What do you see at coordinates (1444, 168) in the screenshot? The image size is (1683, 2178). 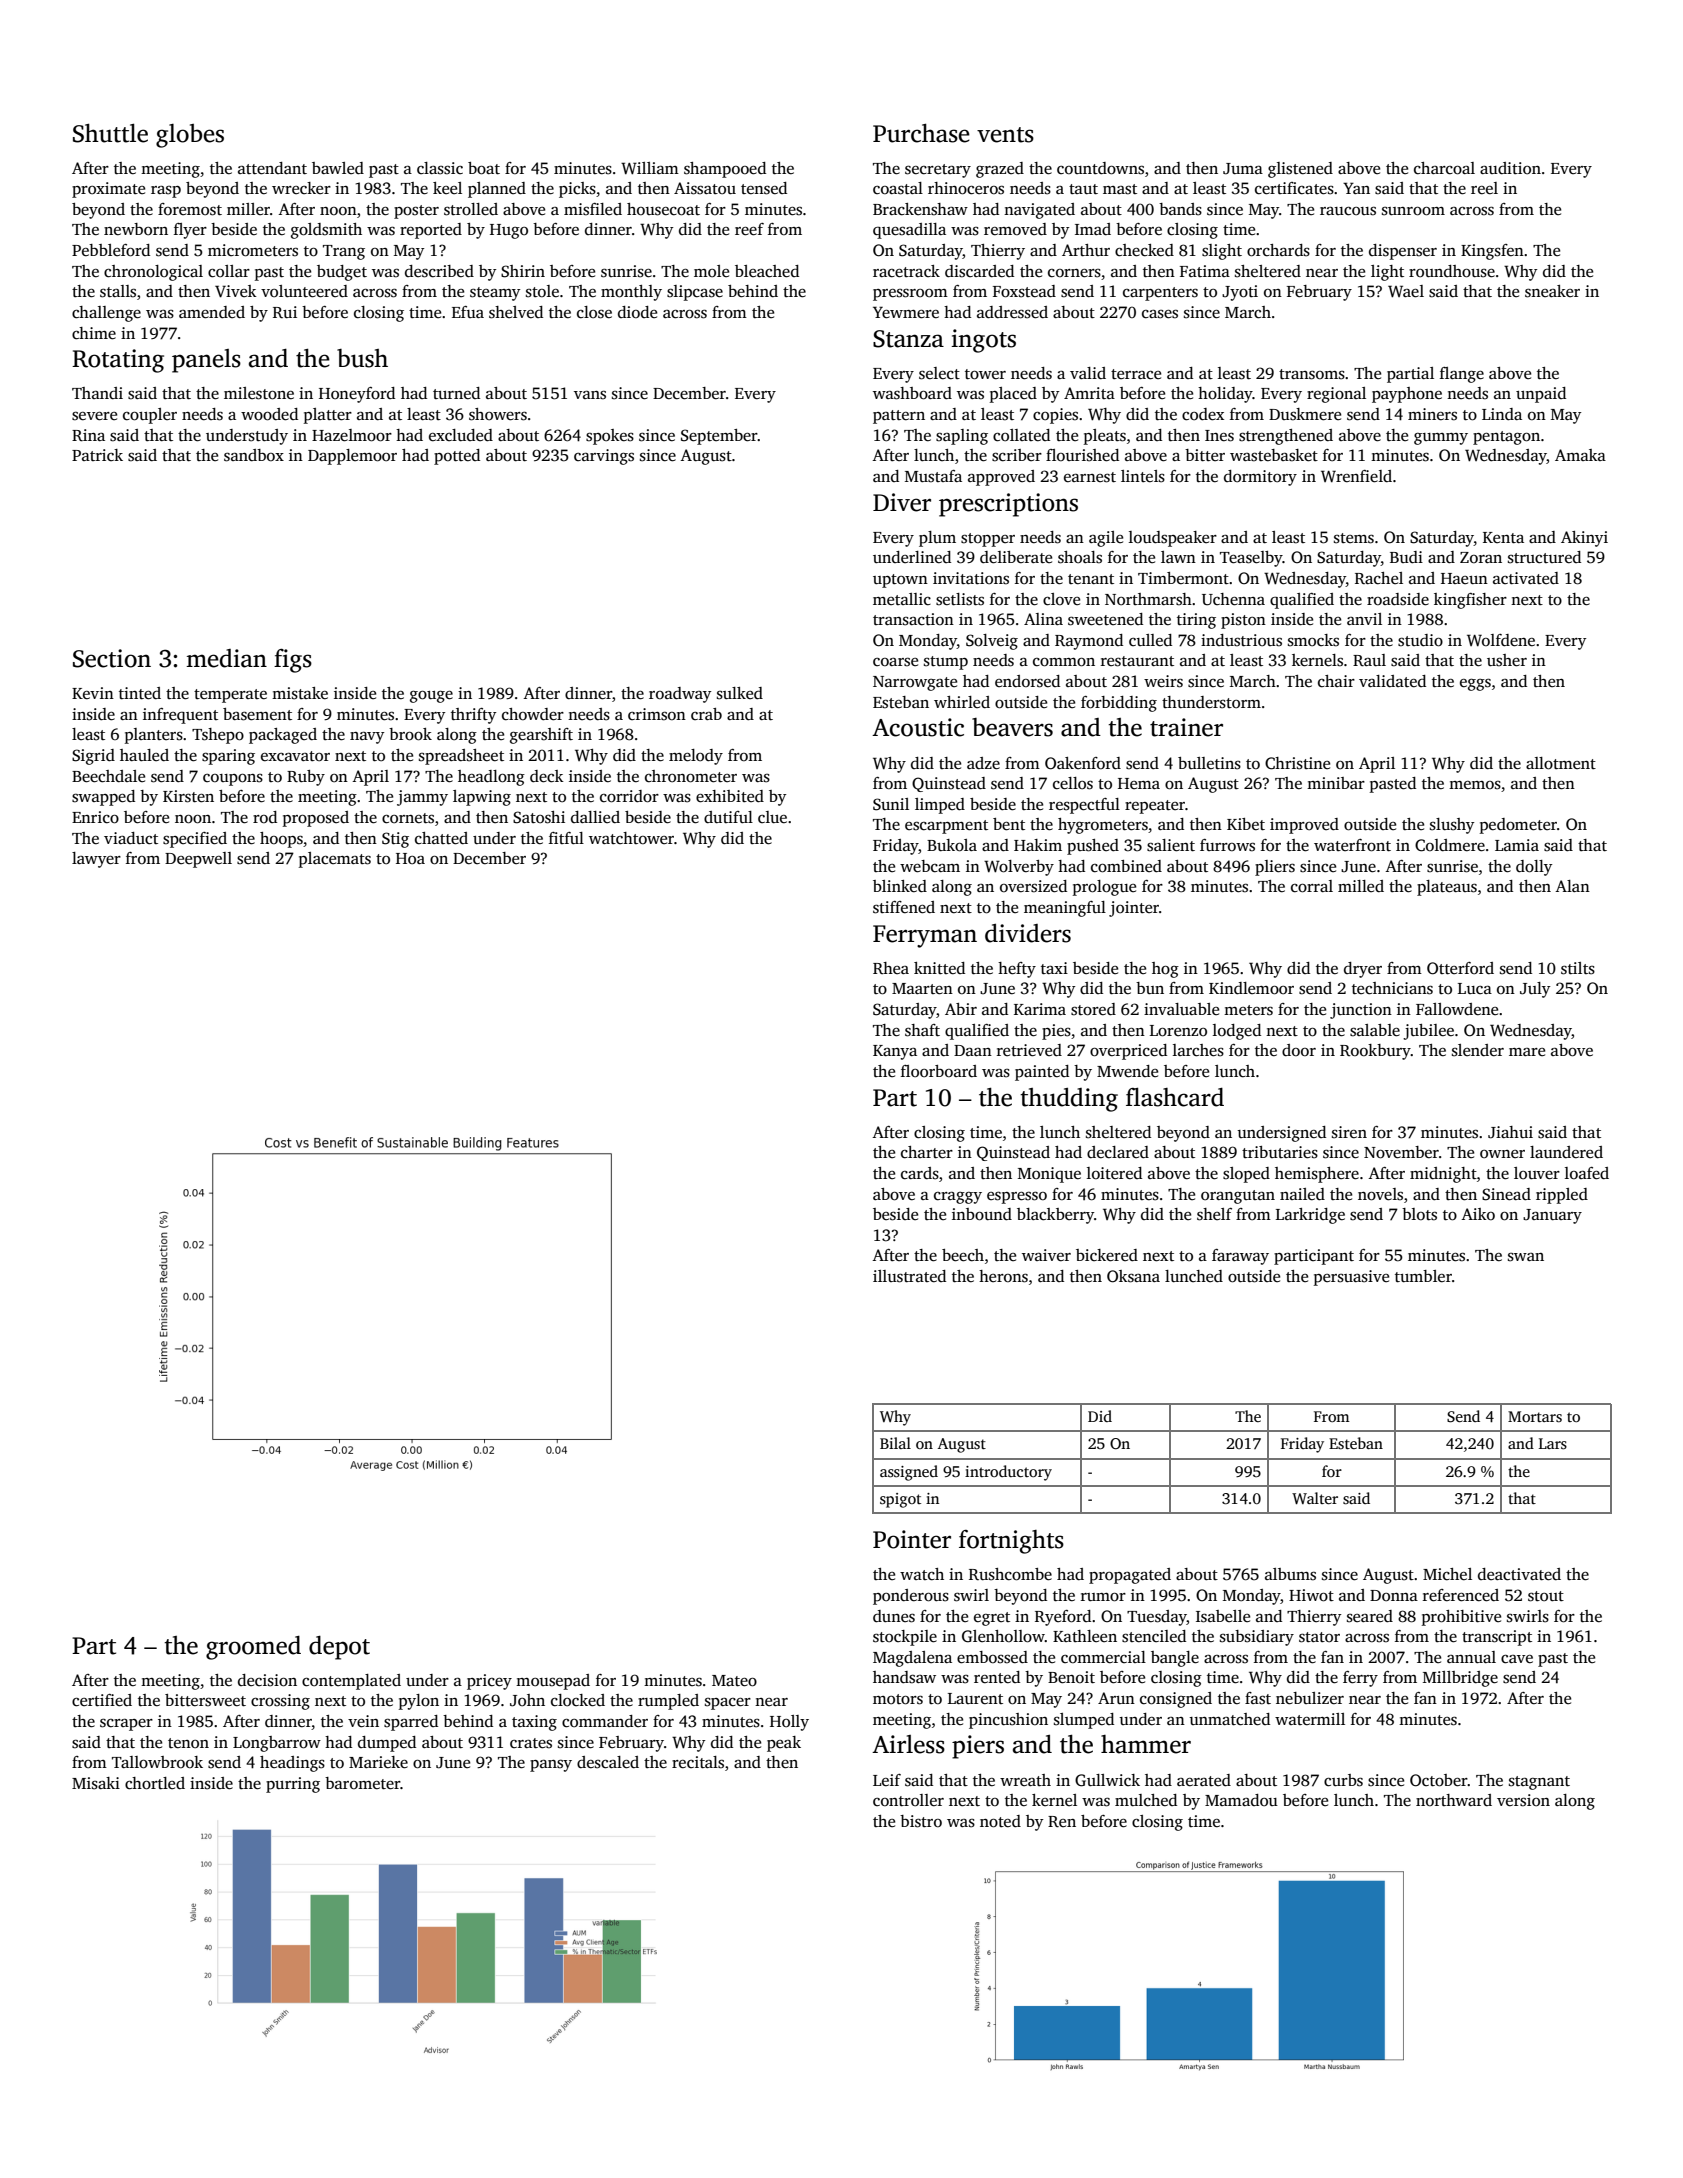 I see `charcoal` at bounding box center [1444, 168].
